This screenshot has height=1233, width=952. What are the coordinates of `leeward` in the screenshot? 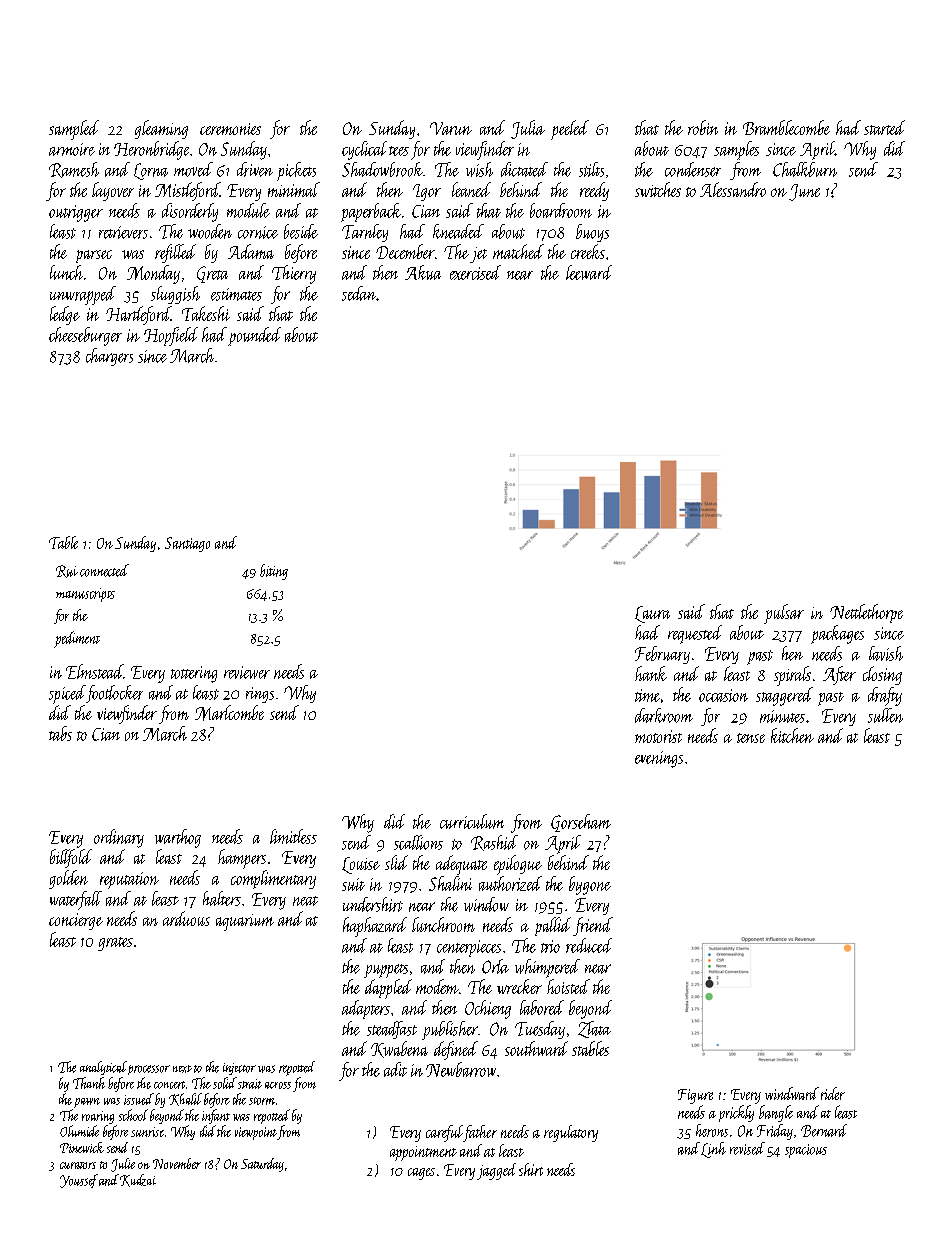 It's located at (589, 272).
